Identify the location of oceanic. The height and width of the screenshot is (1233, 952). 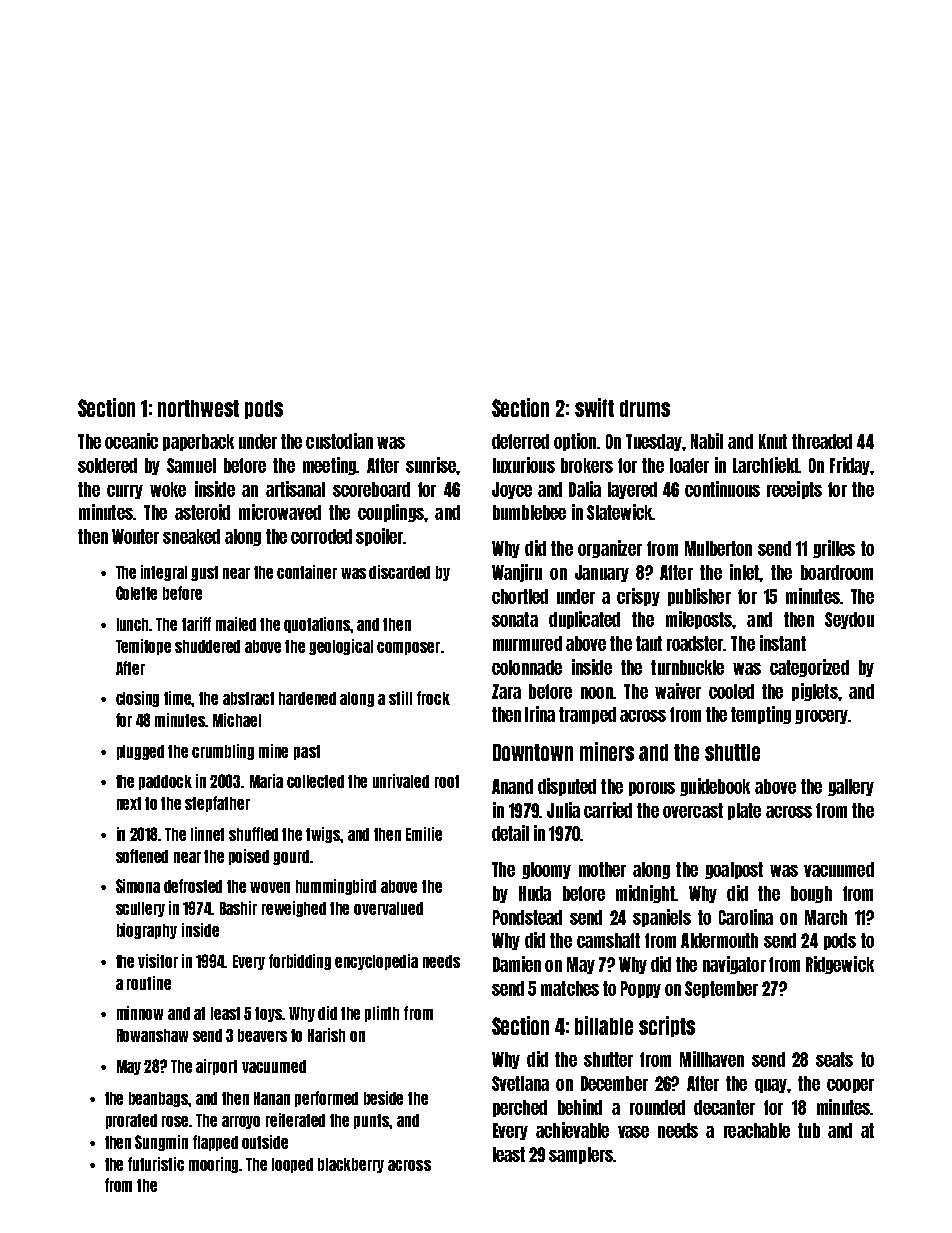
(131, 441).
